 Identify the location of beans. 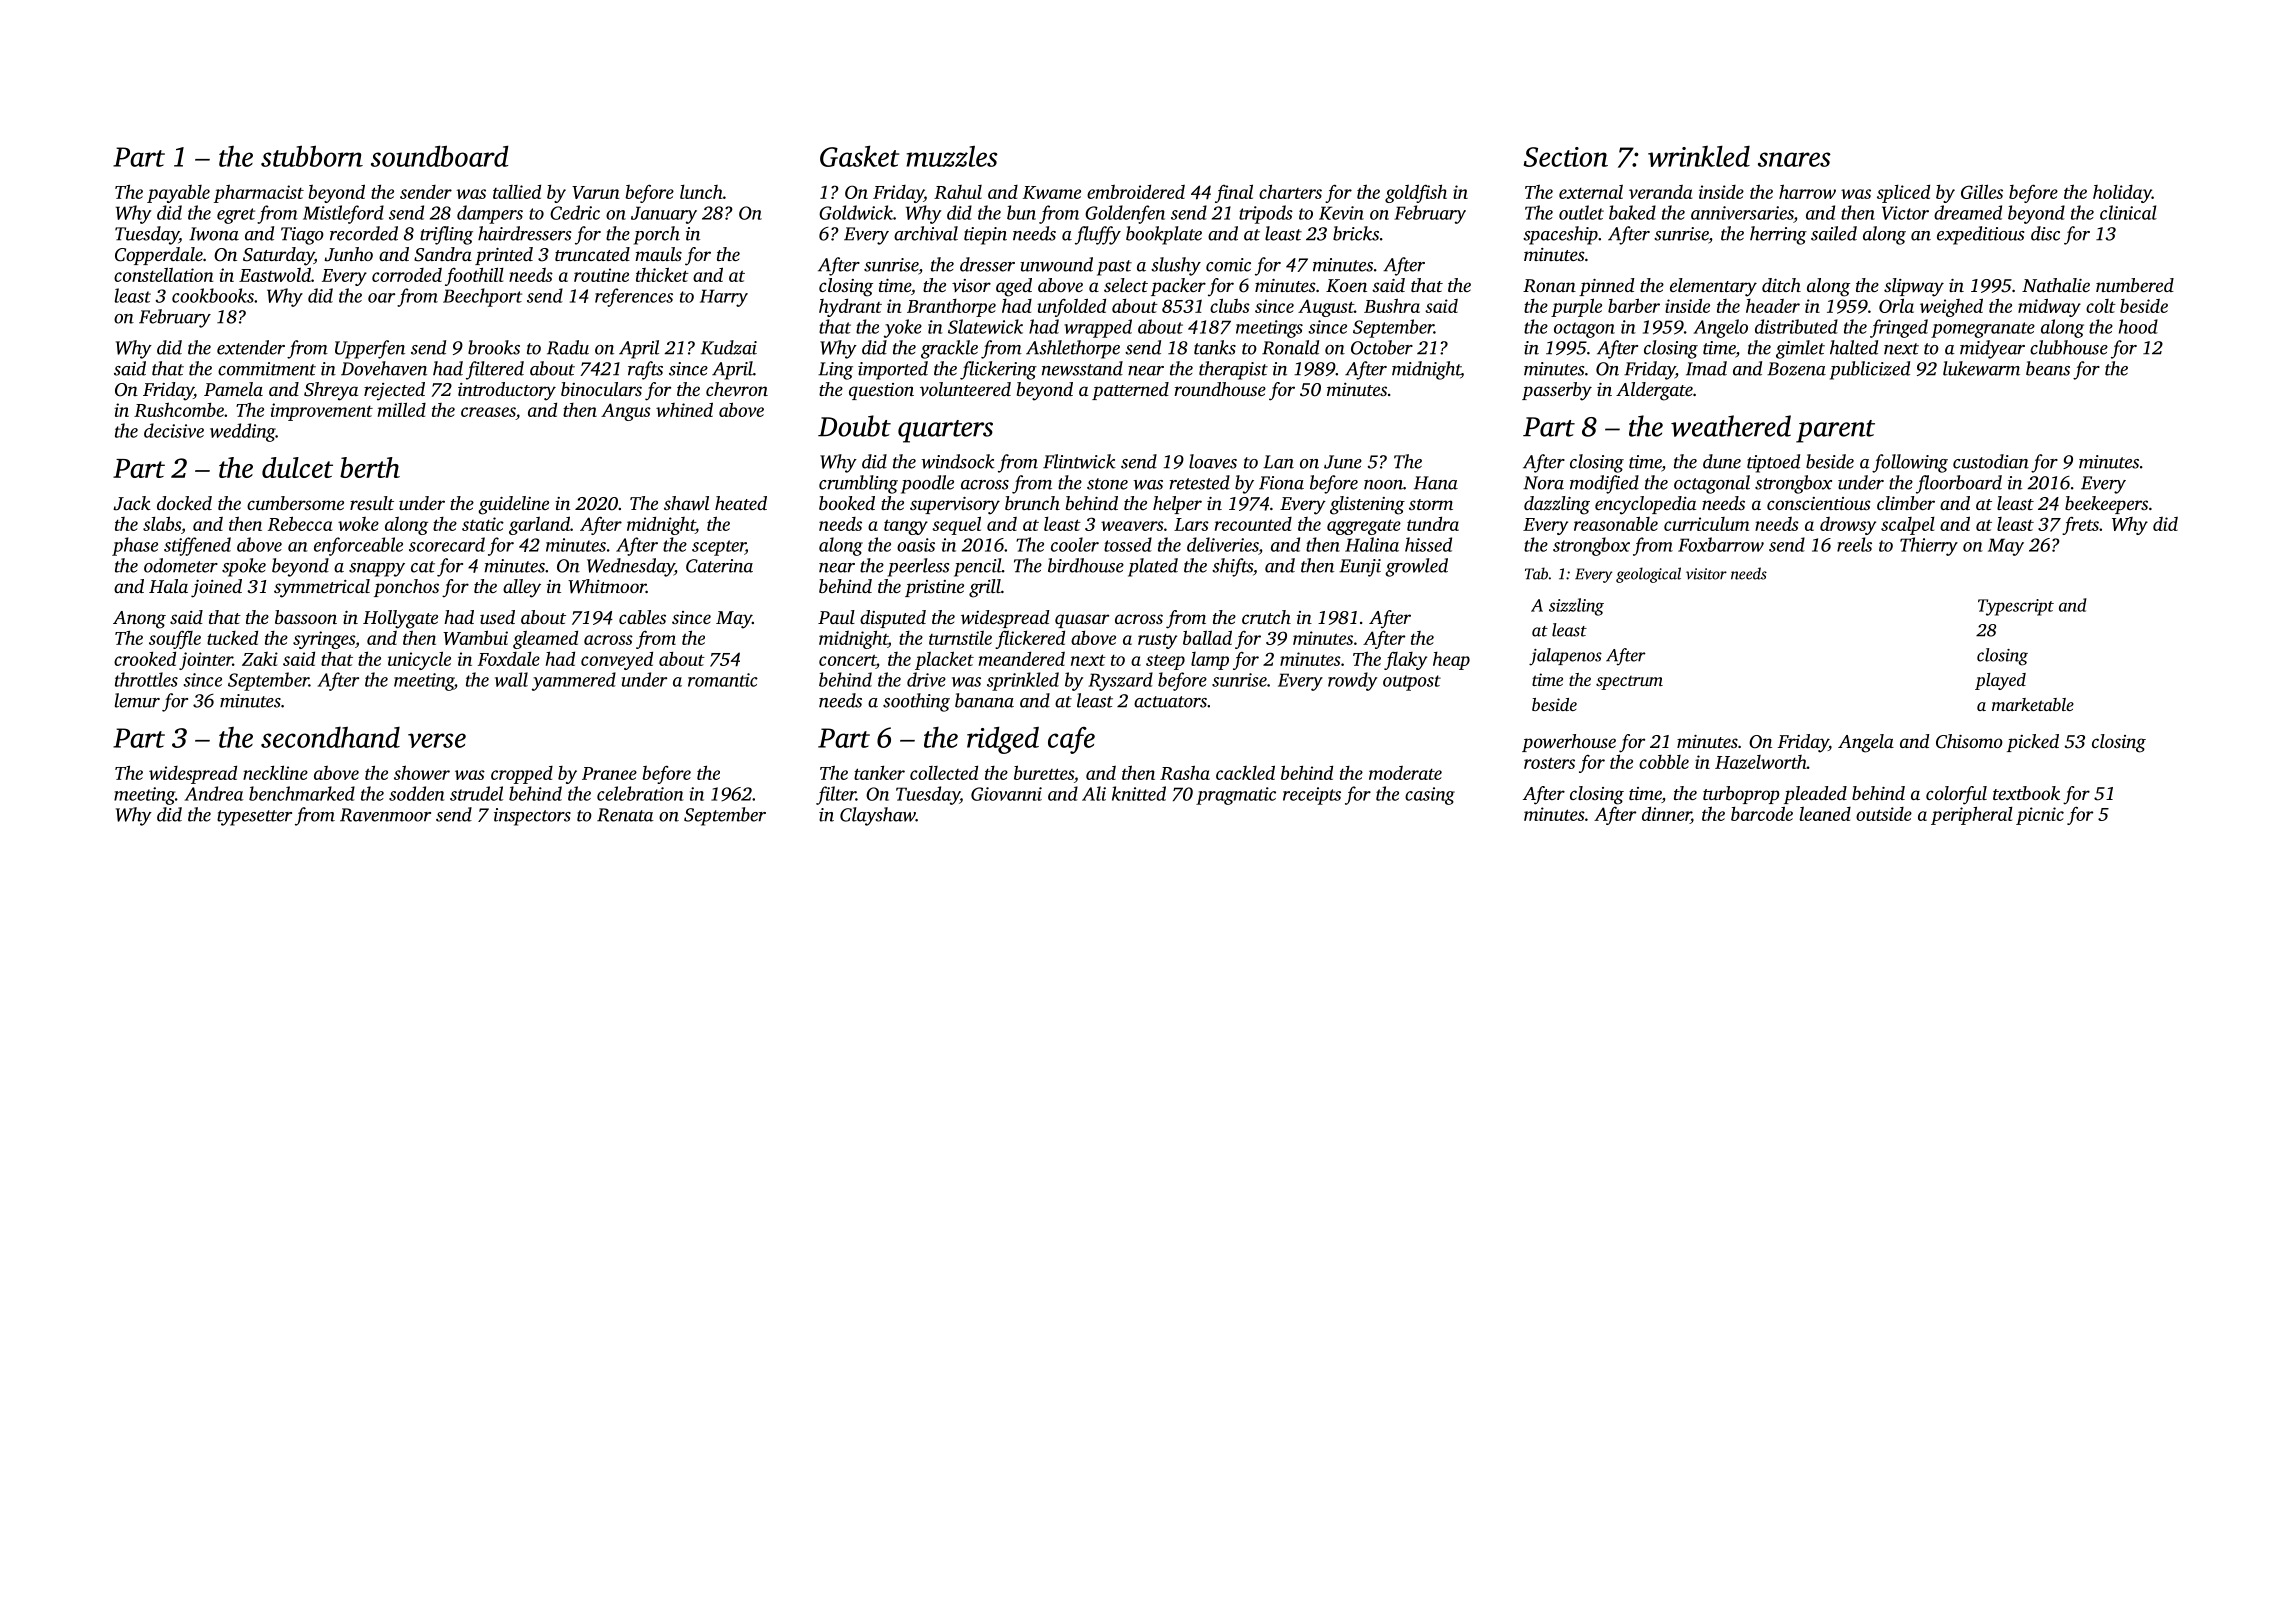
(2048, 368).
